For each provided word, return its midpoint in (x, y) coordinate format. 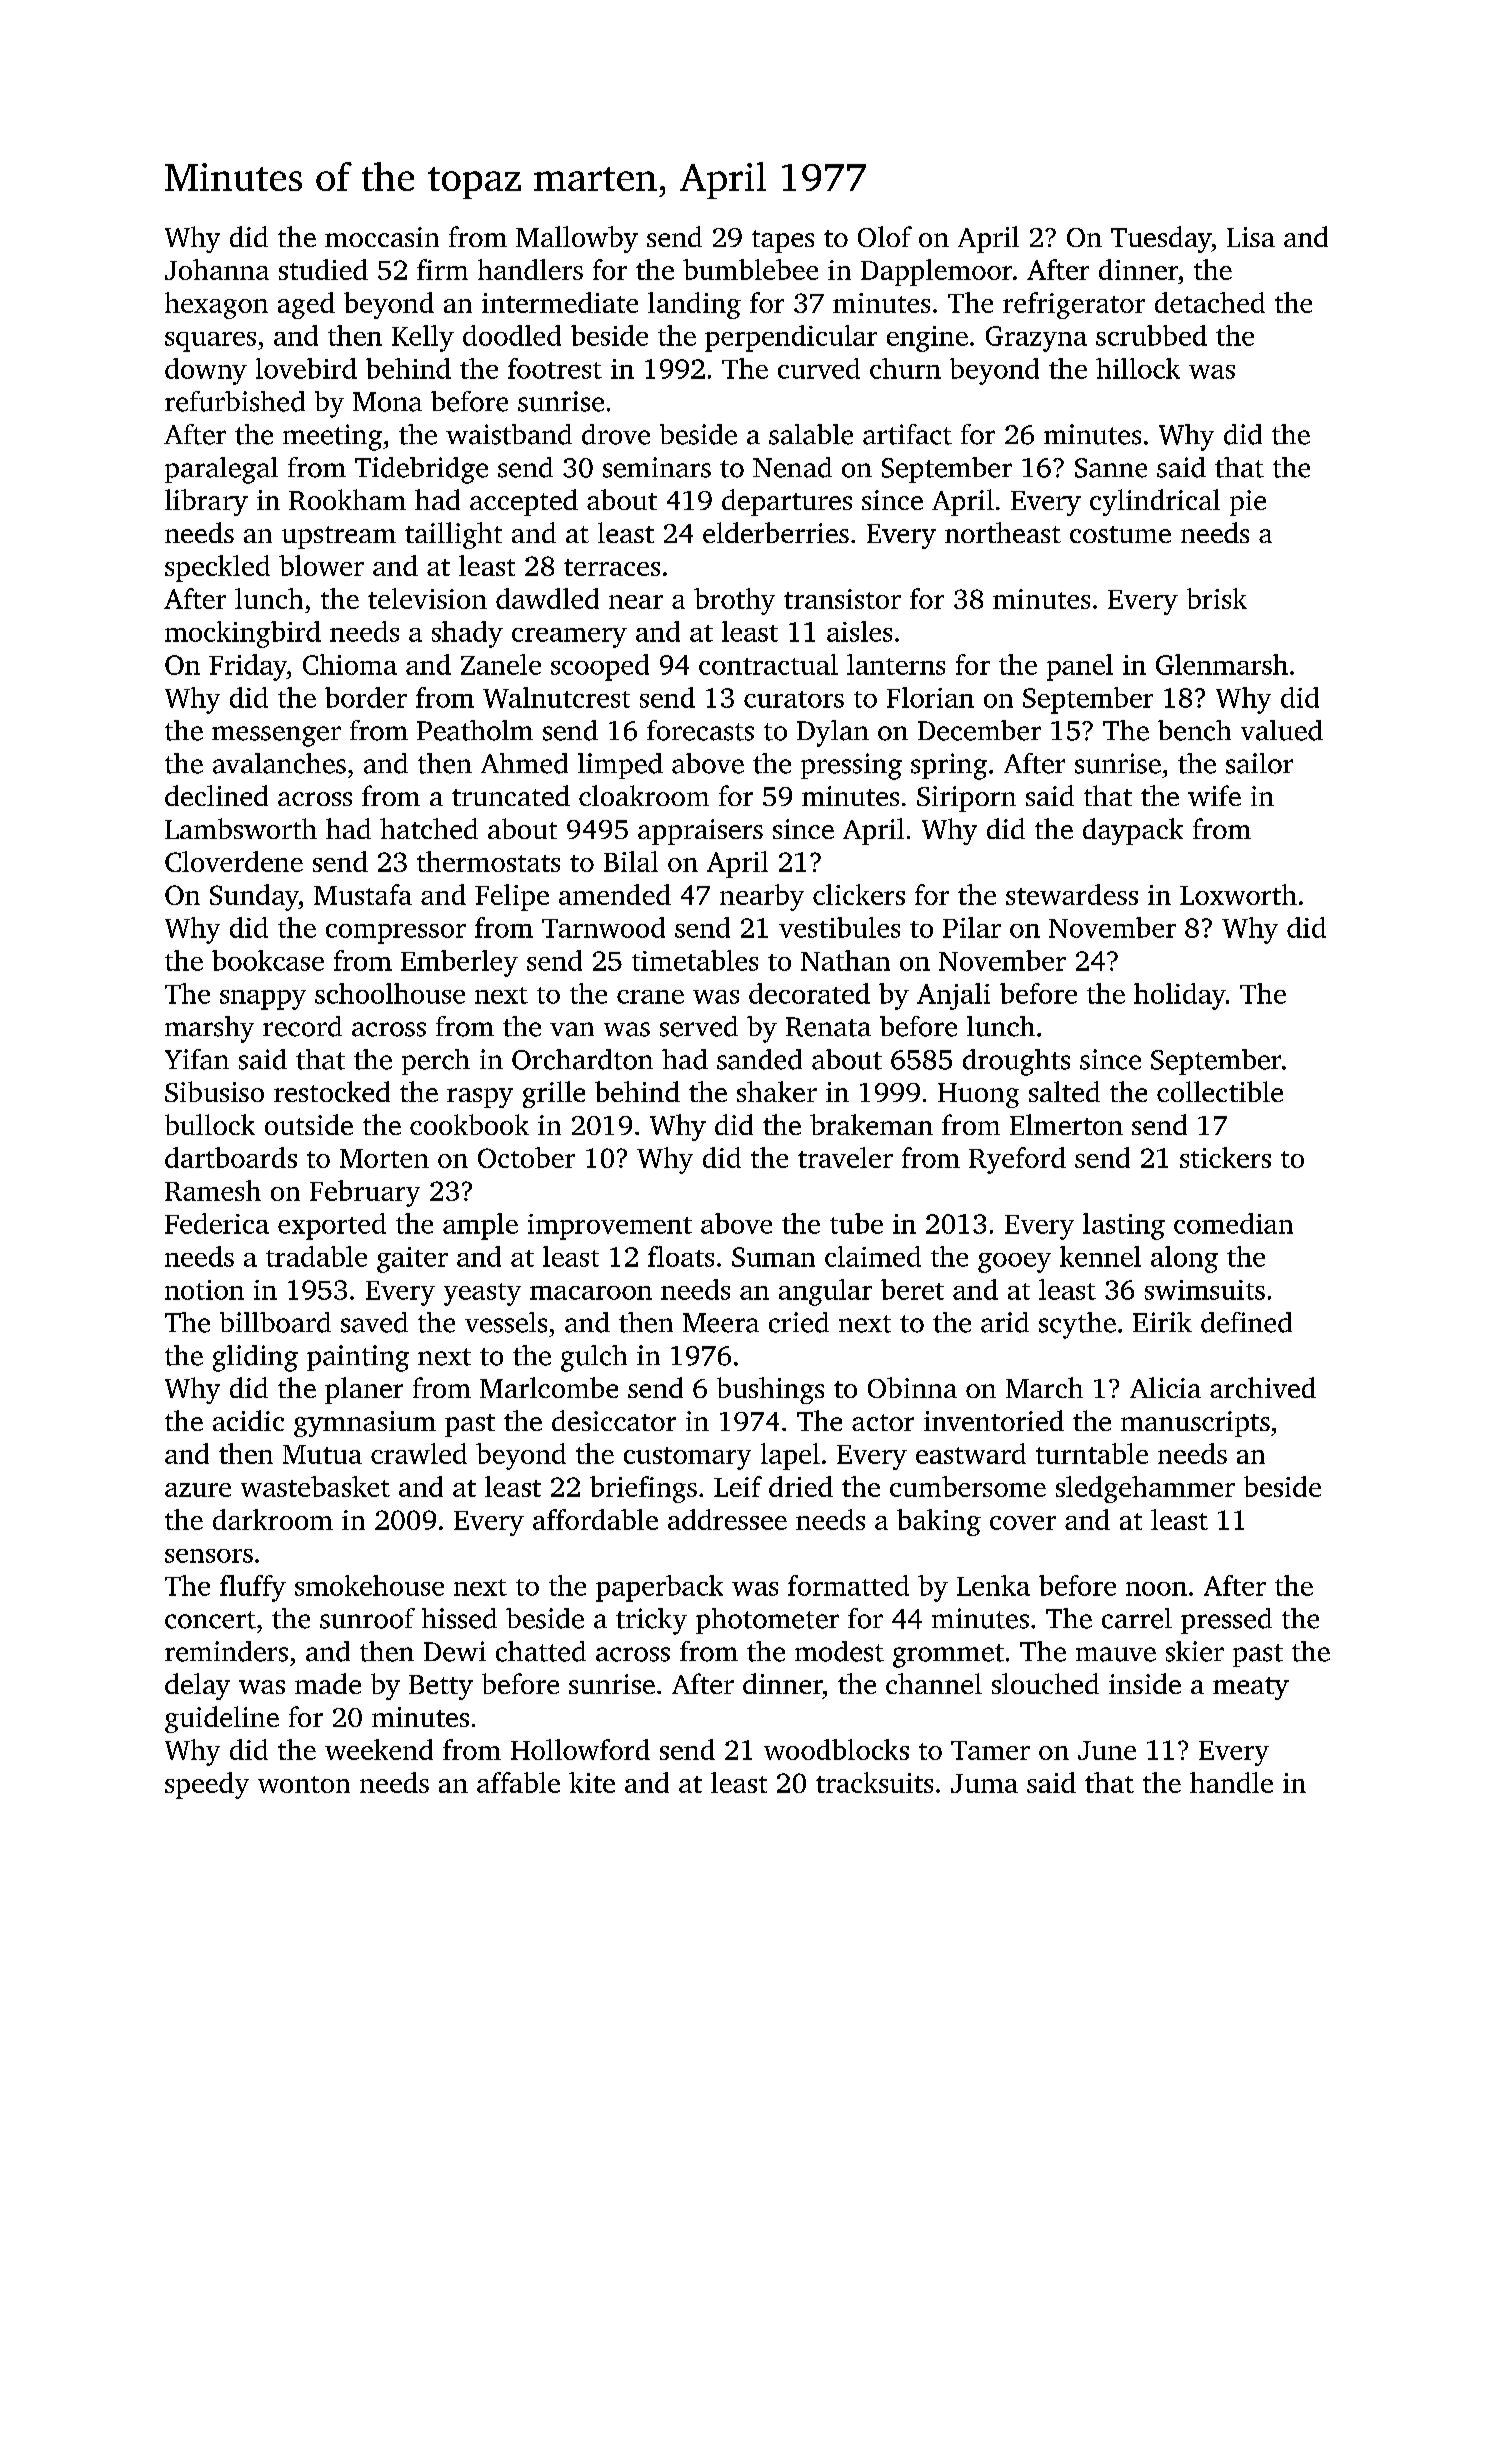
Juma (984, 1783)
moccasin (382, 237)
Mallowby (577, 239)
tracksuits (874, 1782)
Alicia (1165, 1387)
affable (518, 1782)
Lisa (1251, 237)
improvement (610, 1227)
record (302, 1026)
